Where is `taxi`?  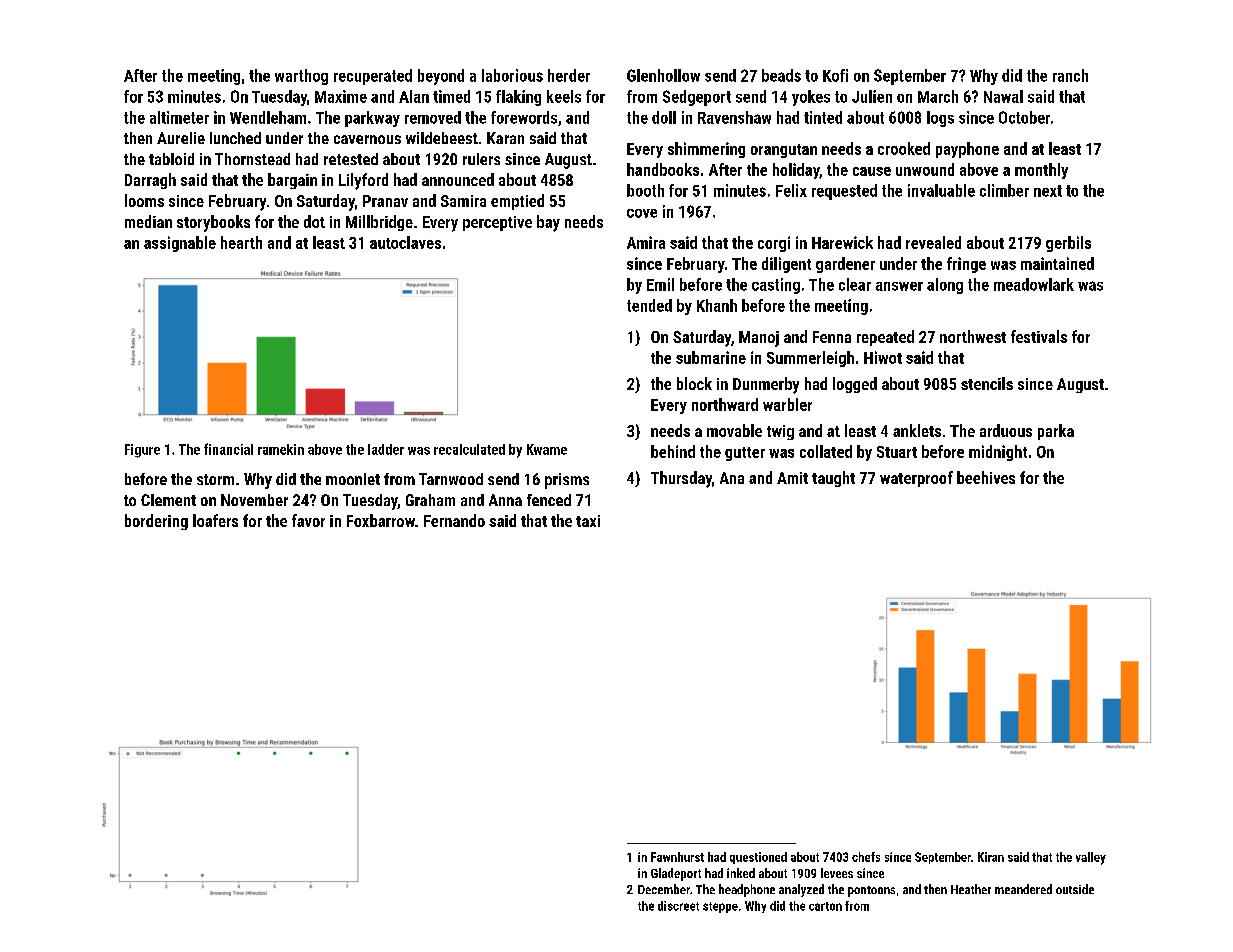 taxi is located at coordinates (588, 521).
